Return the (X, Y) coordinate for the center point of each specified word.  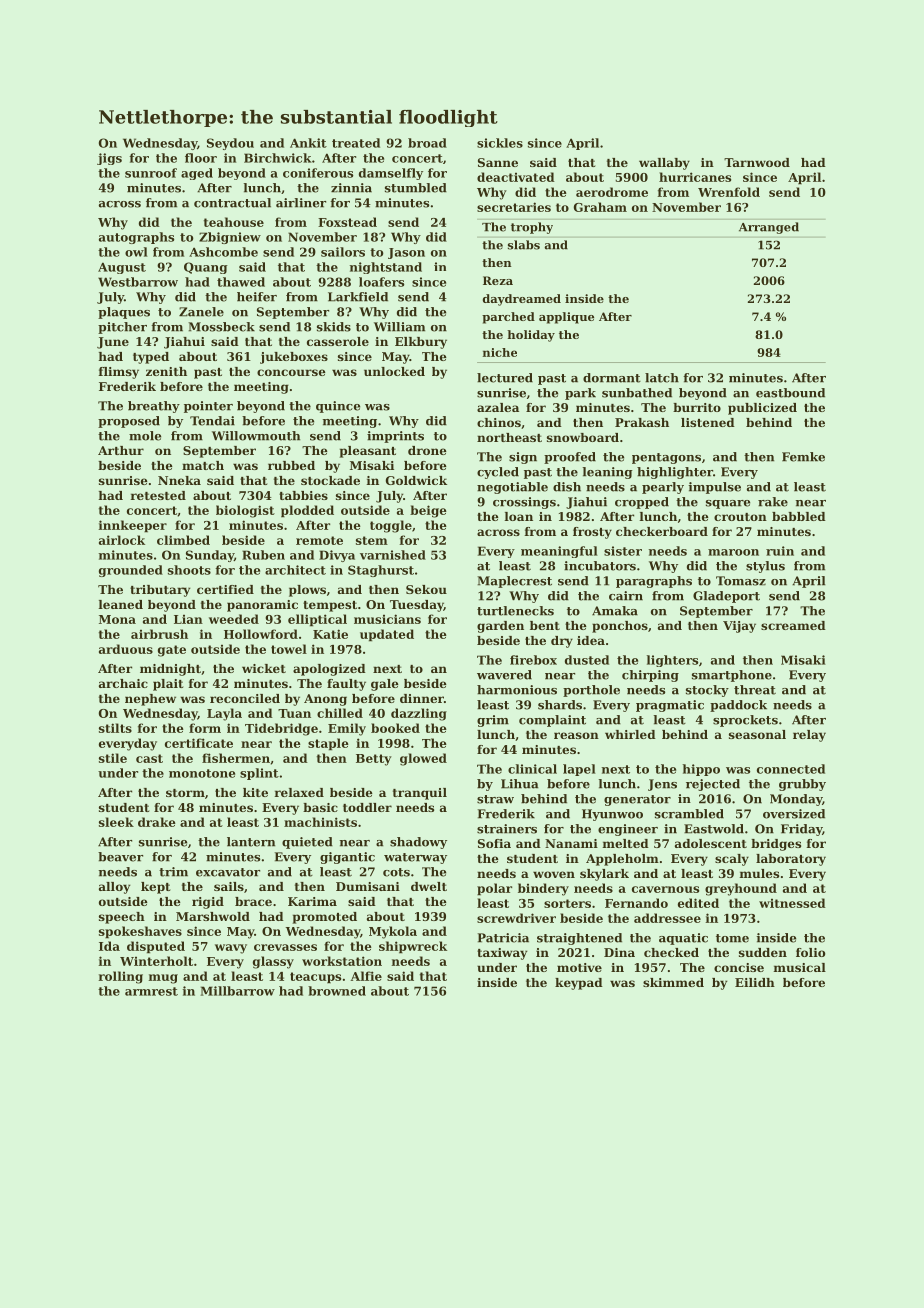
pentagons (666, 458)
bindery (543, 889)
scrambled (689, 814)
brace (253, 901)
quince (338, 407)
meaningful (559, 552)
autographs (136, 238)
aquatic (683, 939)
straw (495, 799)
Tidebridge (281, 729)
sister (623, 551)
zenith (166, 371)
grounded (131, 571)
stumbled (416, 188)
